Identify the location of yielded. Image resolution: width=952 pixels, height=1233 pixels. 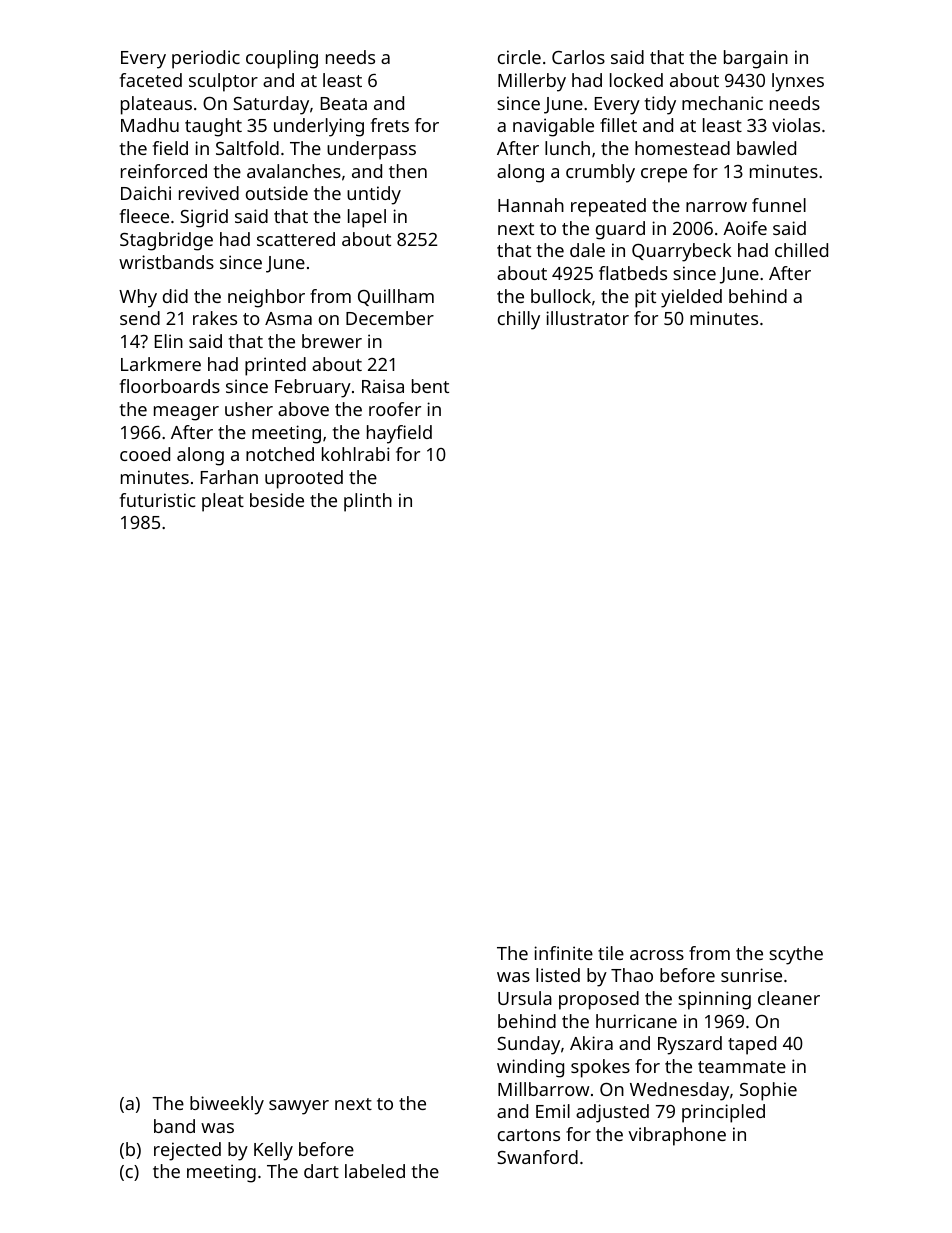
(691, 298).
